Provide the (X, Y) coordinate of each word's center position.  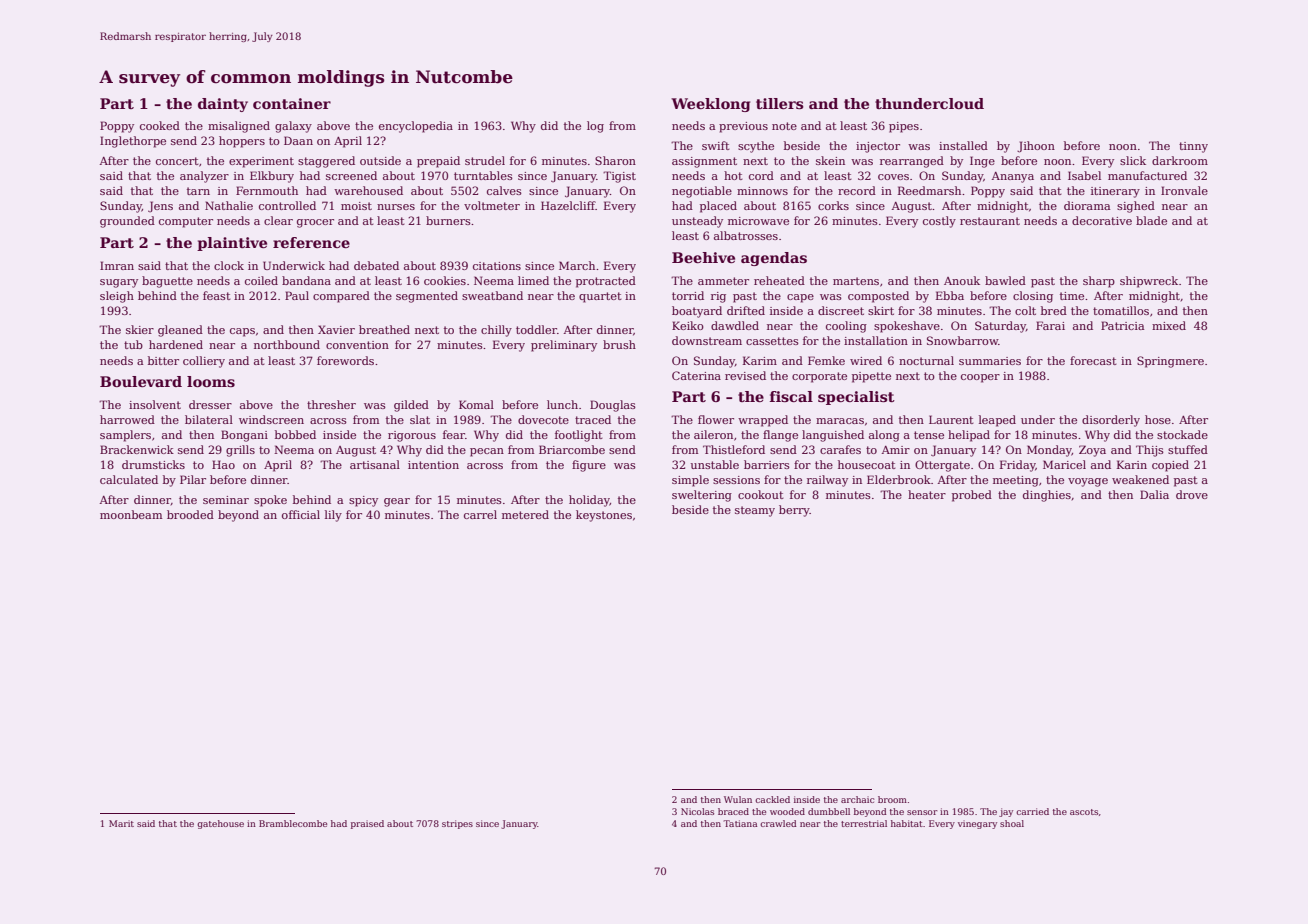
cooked (160, 125)
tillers (780, 103)
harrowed (127, 419)
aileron (713, 434)
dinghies (1047, 496)
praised (367, 824)
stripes (457, 824)
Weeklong (710, 105)
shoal (1012, 823)
